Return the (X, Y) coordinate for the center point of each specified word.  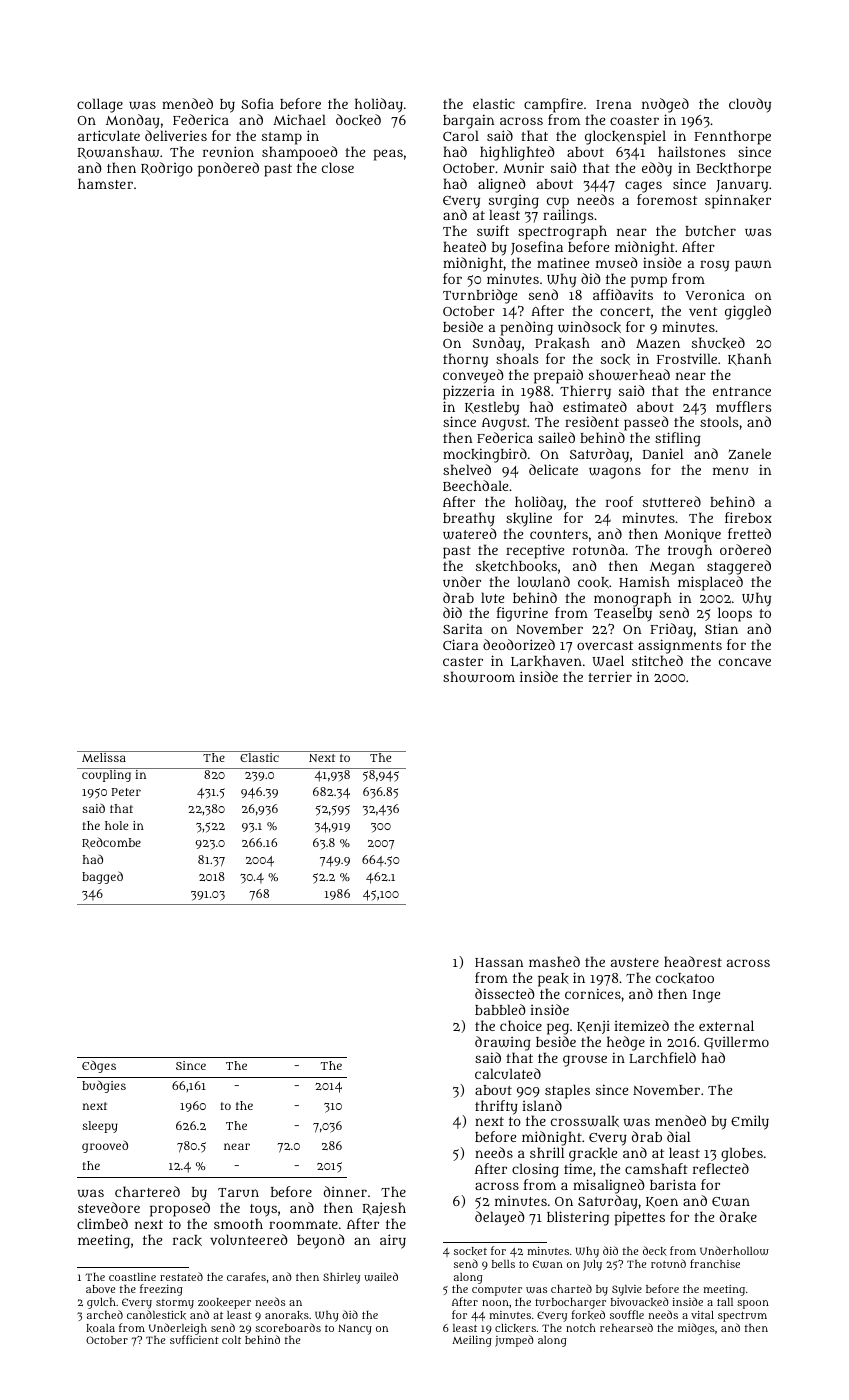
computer (497, 1291)
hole (116, 825)
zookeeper (224, 1303)
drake (738, 1217)
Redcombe (111, 843)
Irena (613, 104)
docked (358, 120)
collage (100, 105)
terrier (610, 676)
